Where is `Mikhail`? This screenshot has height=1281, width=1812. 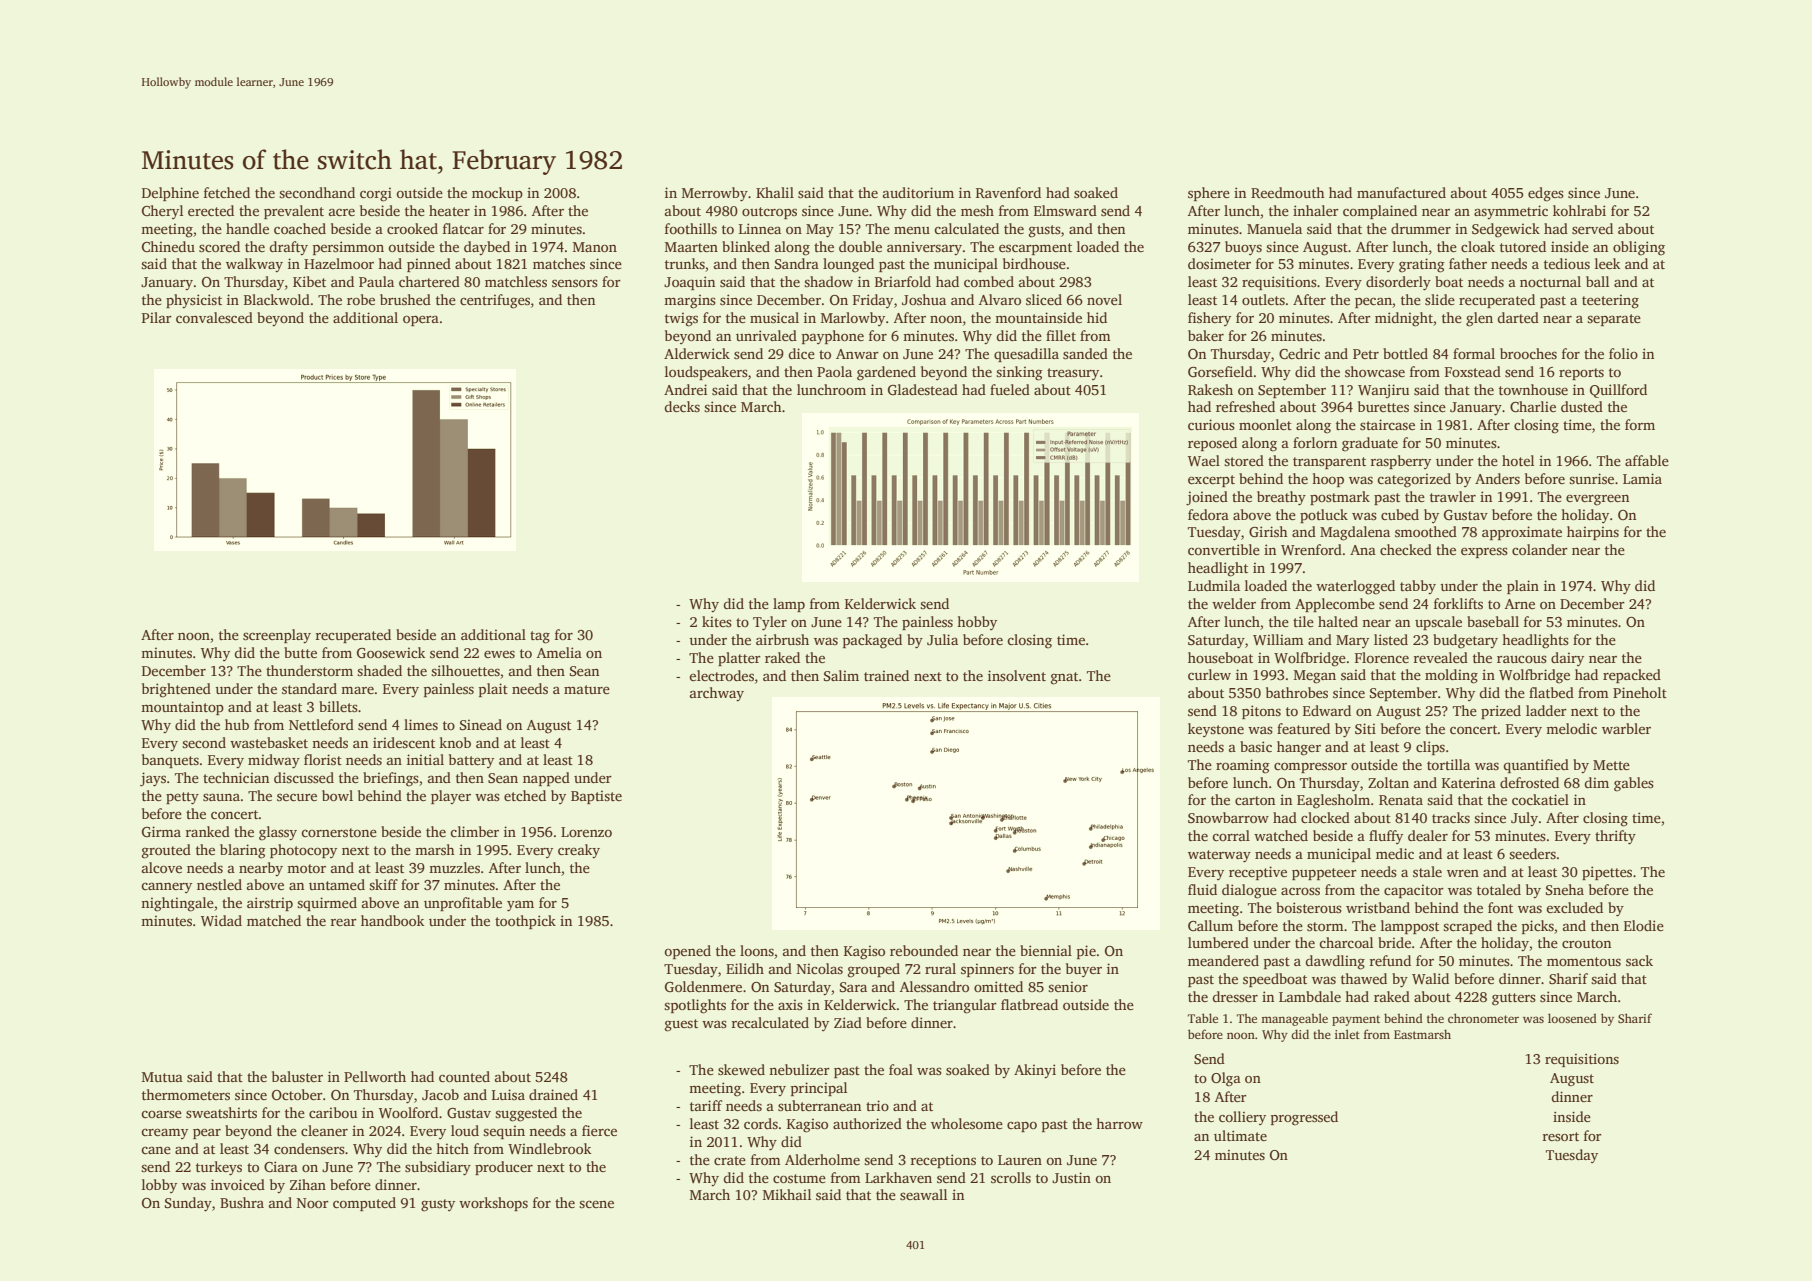
Mikhail is located at coordinates (787, 1194).
